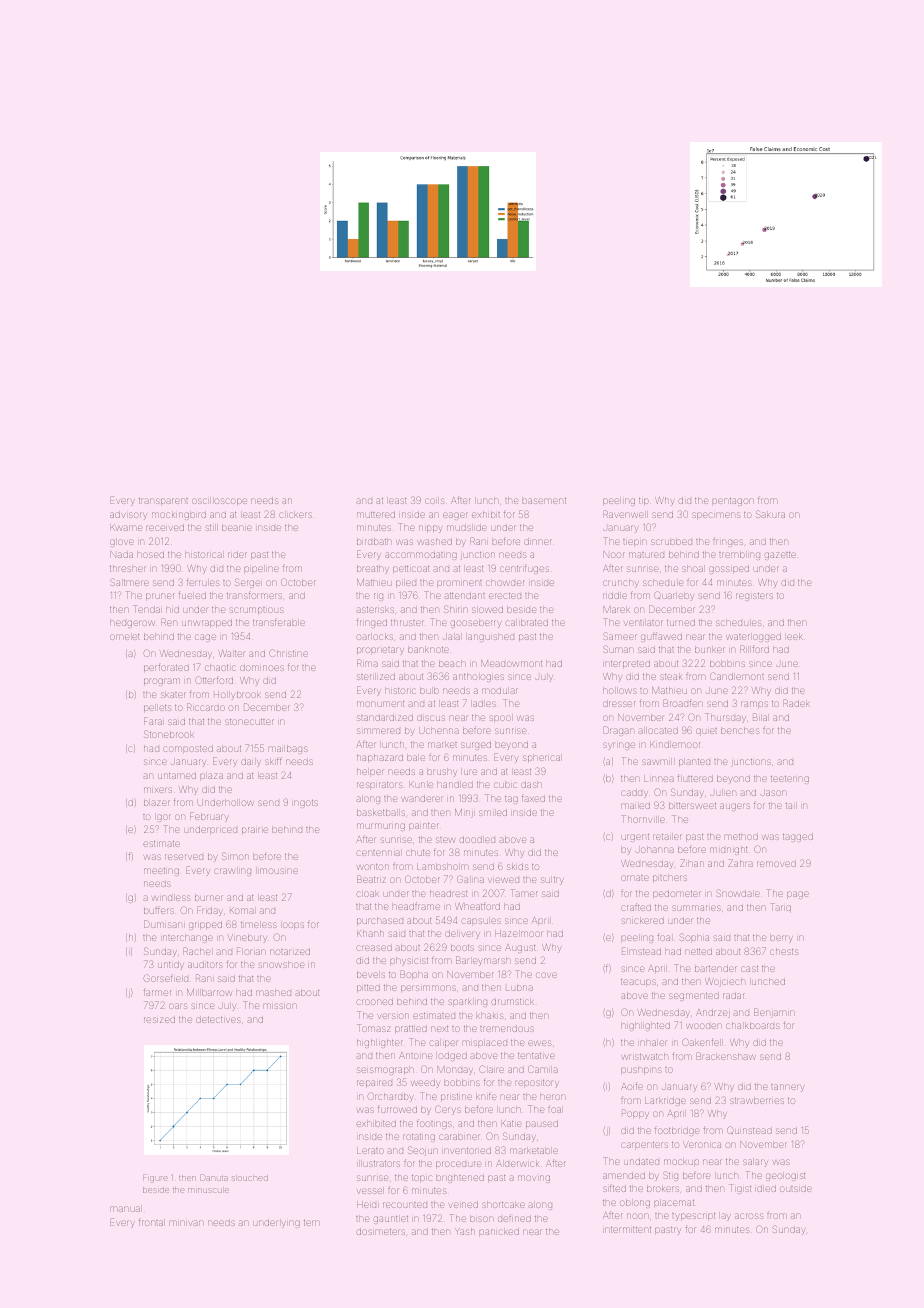 This page has width=924, height=1308. What do you see at coordinates (157, 803) in the page?
I see `blazer` at bounding box center [157, 803].
